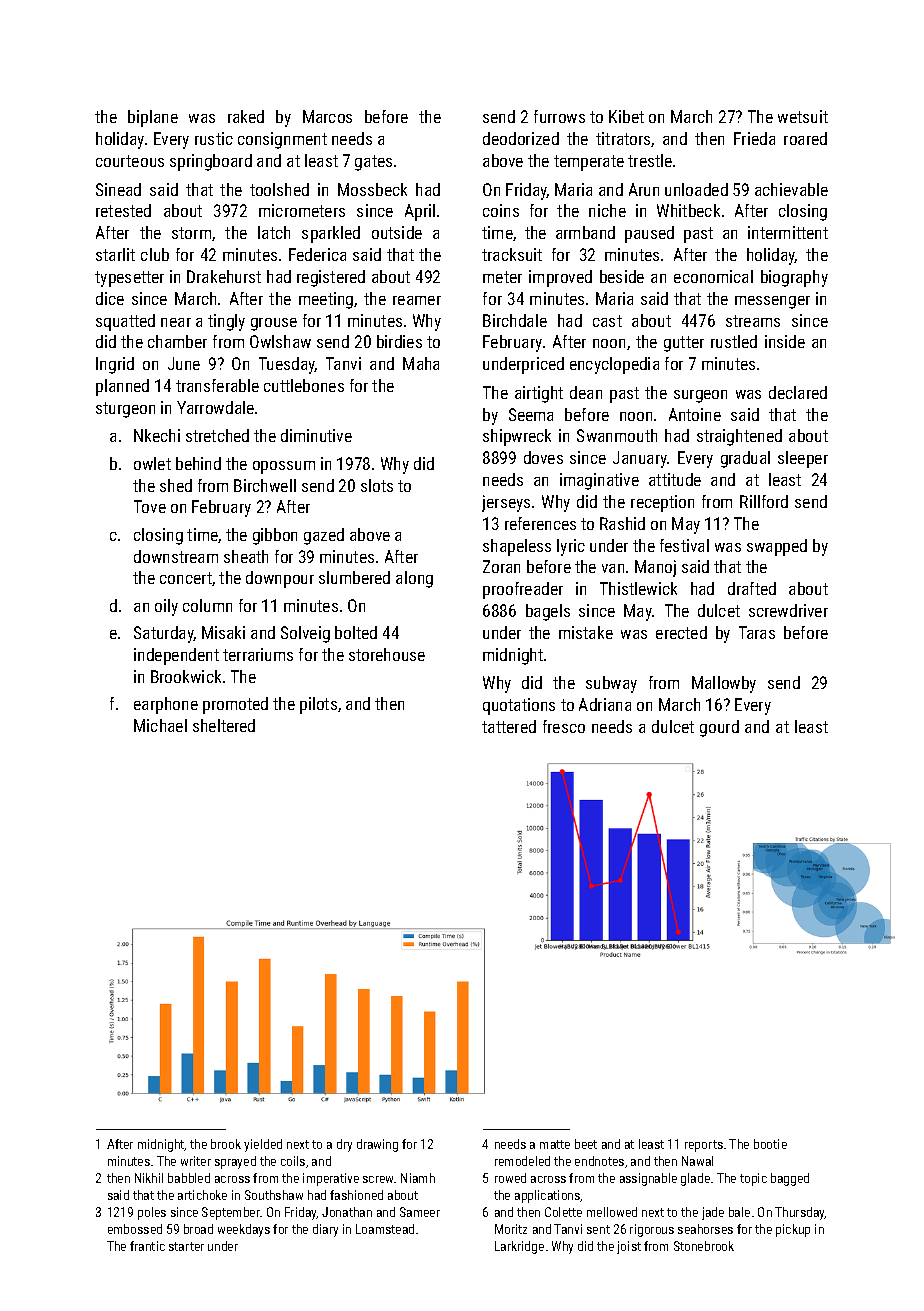 Image resolution: width=924 pixels, height=1311 pixels. I want to click on cuttlebones, so click(304, 385).
